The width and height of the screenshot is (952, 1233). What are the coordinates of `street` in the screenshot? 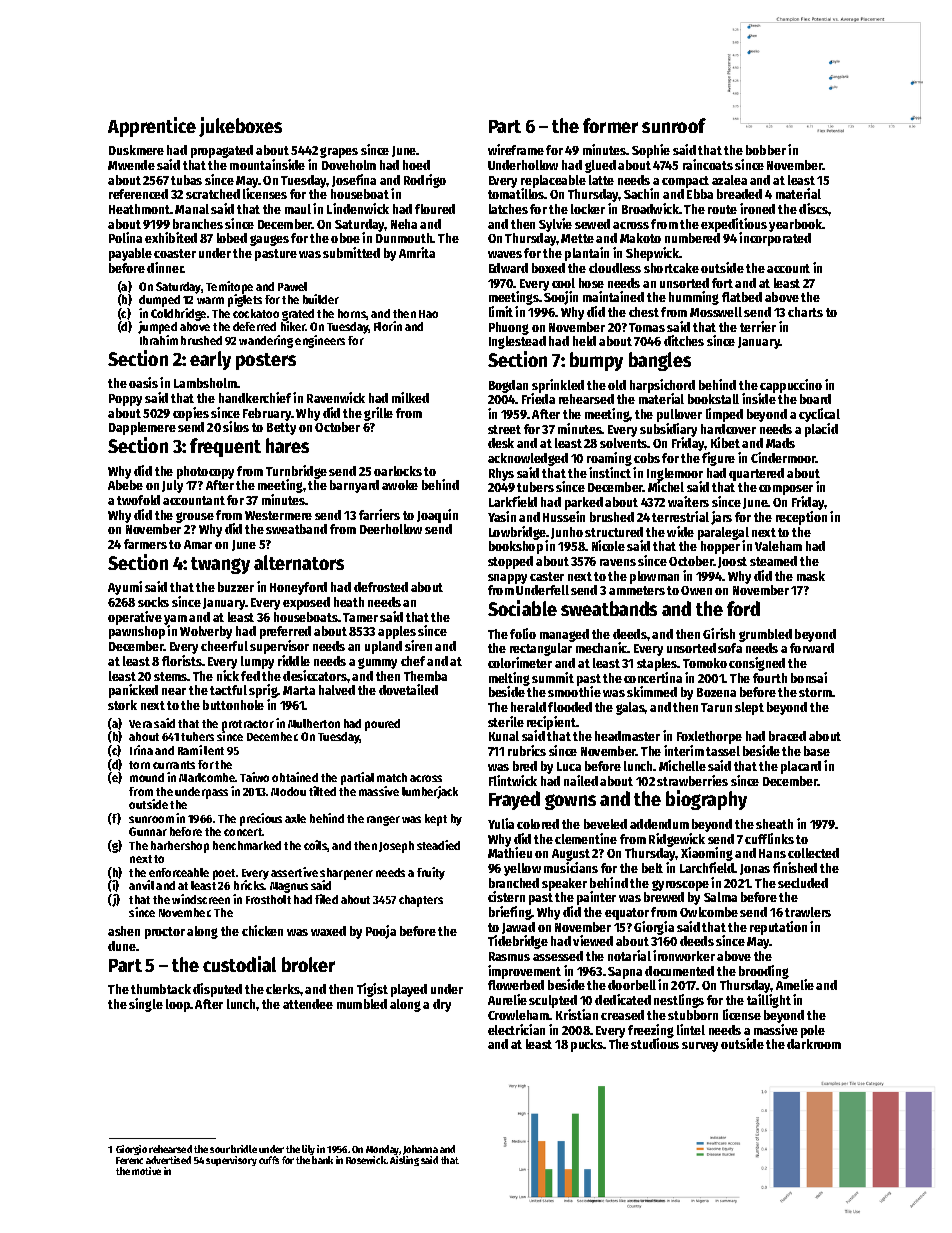 It's located at (504, 429).
